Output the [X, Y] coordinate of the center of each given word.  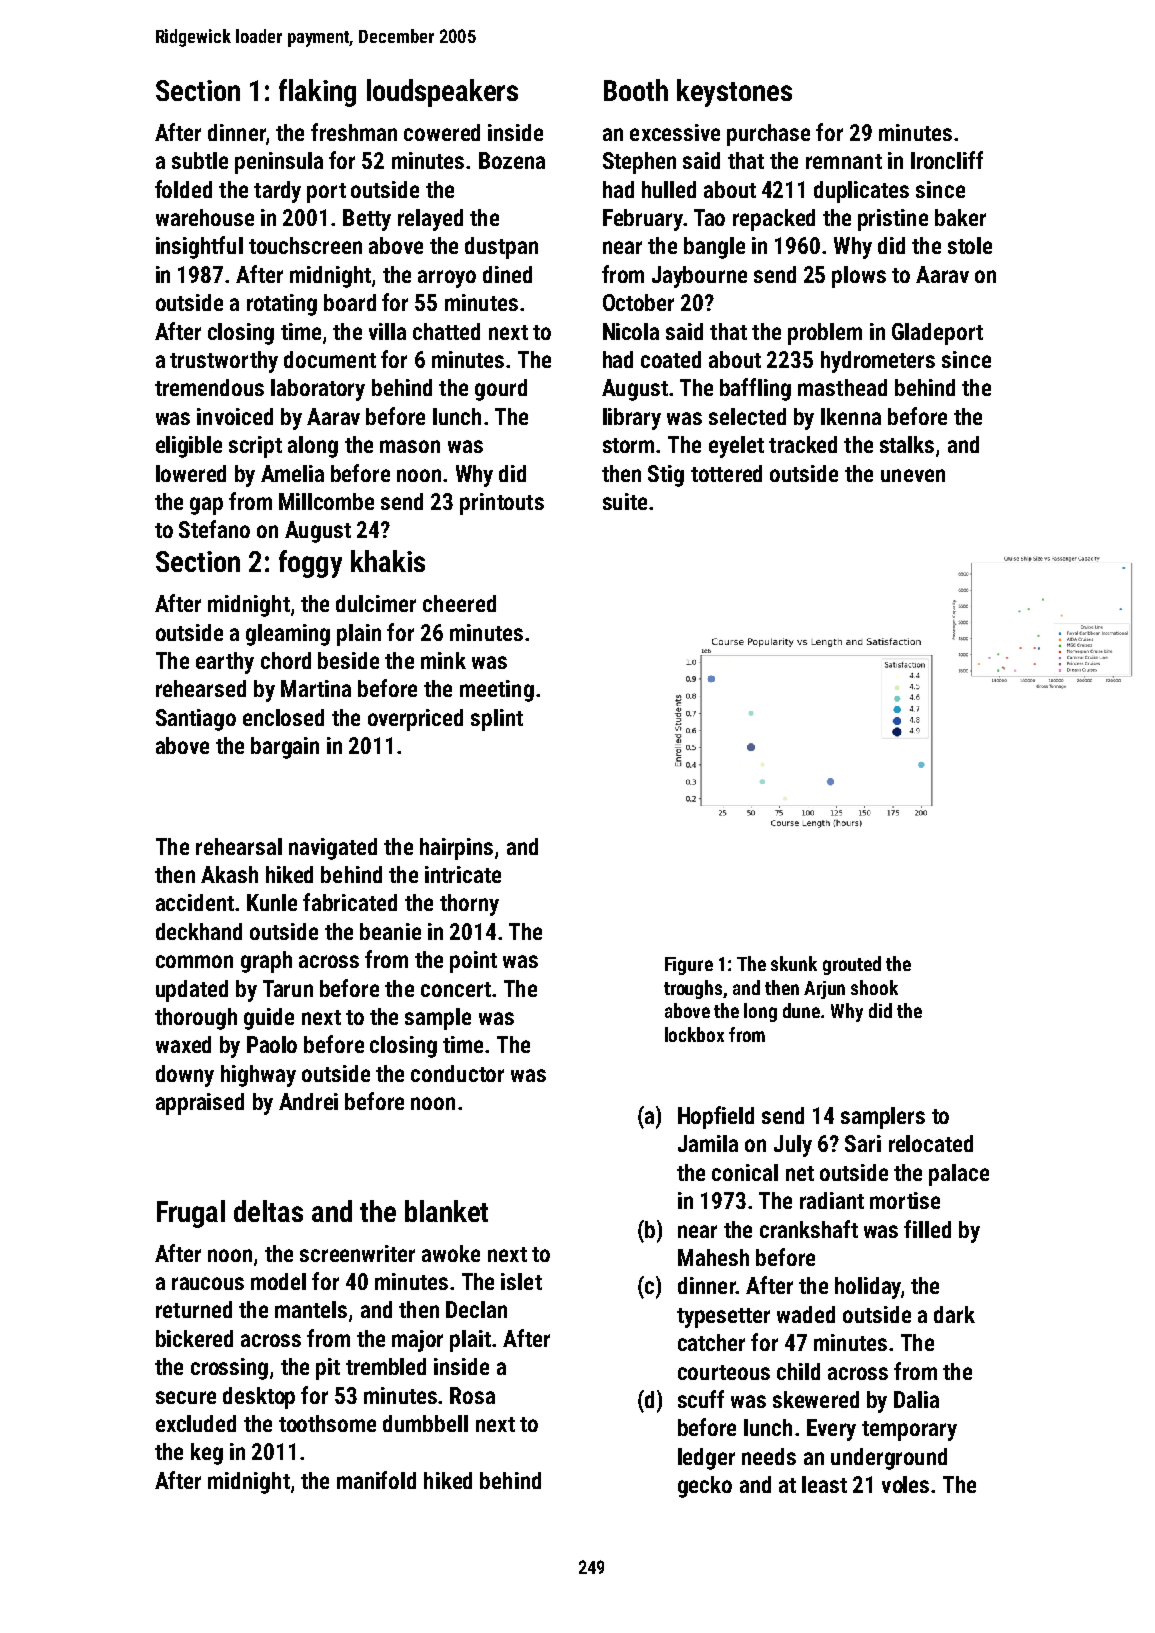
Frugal [191, 1214]
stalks [907, 444]
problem [825, 334]
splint [497, 720]
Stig [666, 476]
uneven [913, 475]
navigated [333, 849]
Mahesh [713, 1257]
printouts [502, 504]
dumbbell [425, 1423]
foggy [310, 564]
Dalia [916, 1399]
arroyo [447, 279]
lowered [191, 473]
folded [183, 189]
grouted [852, 965]
